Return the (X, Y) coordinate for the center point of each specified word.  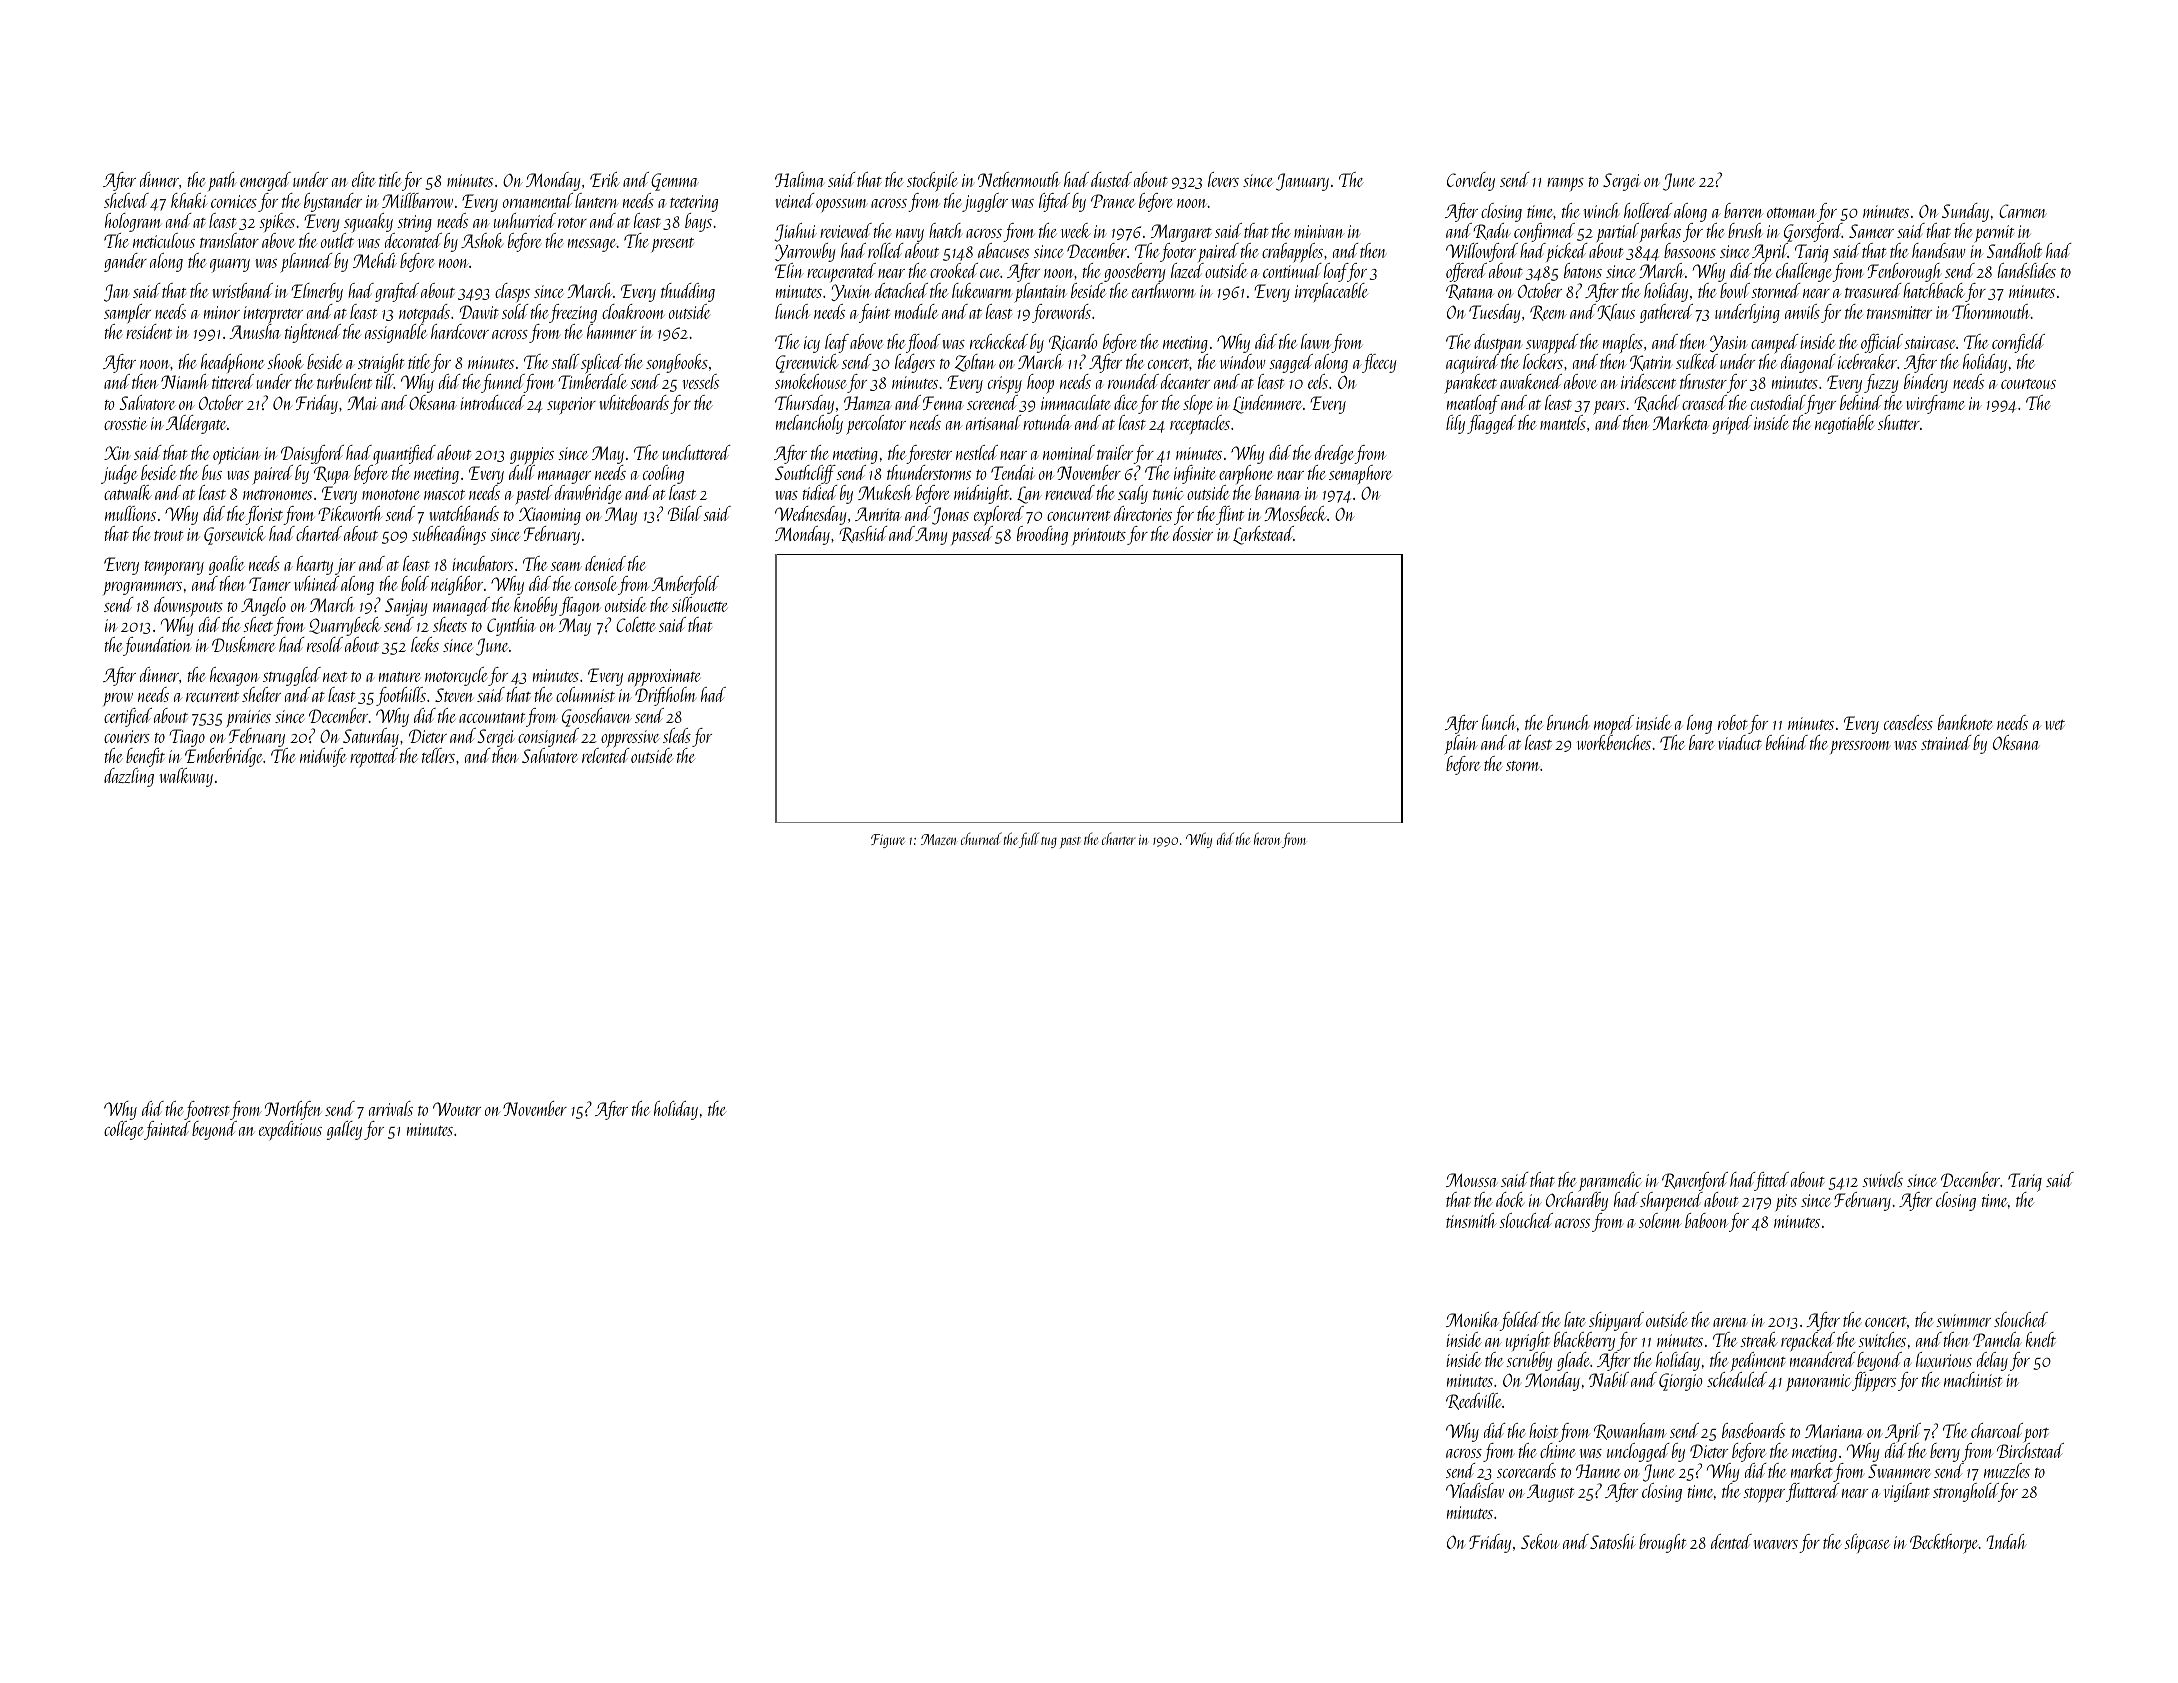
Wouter (457, 1109)
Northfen (293, 1110)
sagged (1291, 363)
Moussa (1471, 1180)
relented (606, 755)
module (916, 311)
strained (1946, 742)
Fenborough (1904, 272)
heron (1267, 838)
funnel (502, 383)
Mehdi (375, 260)
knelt (2041, 1339)
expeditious (290, 1130)
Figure (888, 841)
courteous (2028, 384)
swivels (1882, 1179)
